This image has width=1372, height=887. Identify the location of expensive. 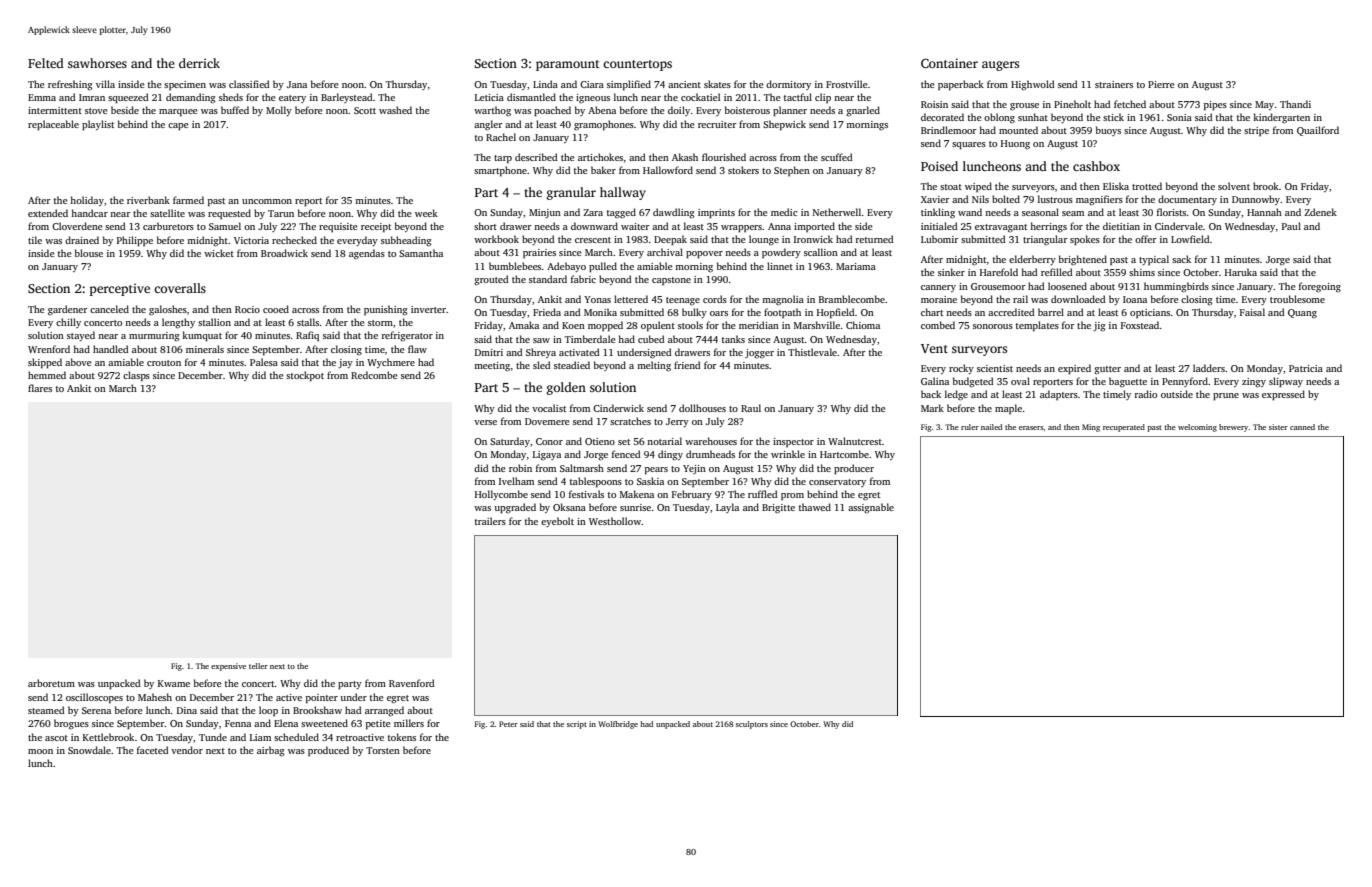
(228, 667).
